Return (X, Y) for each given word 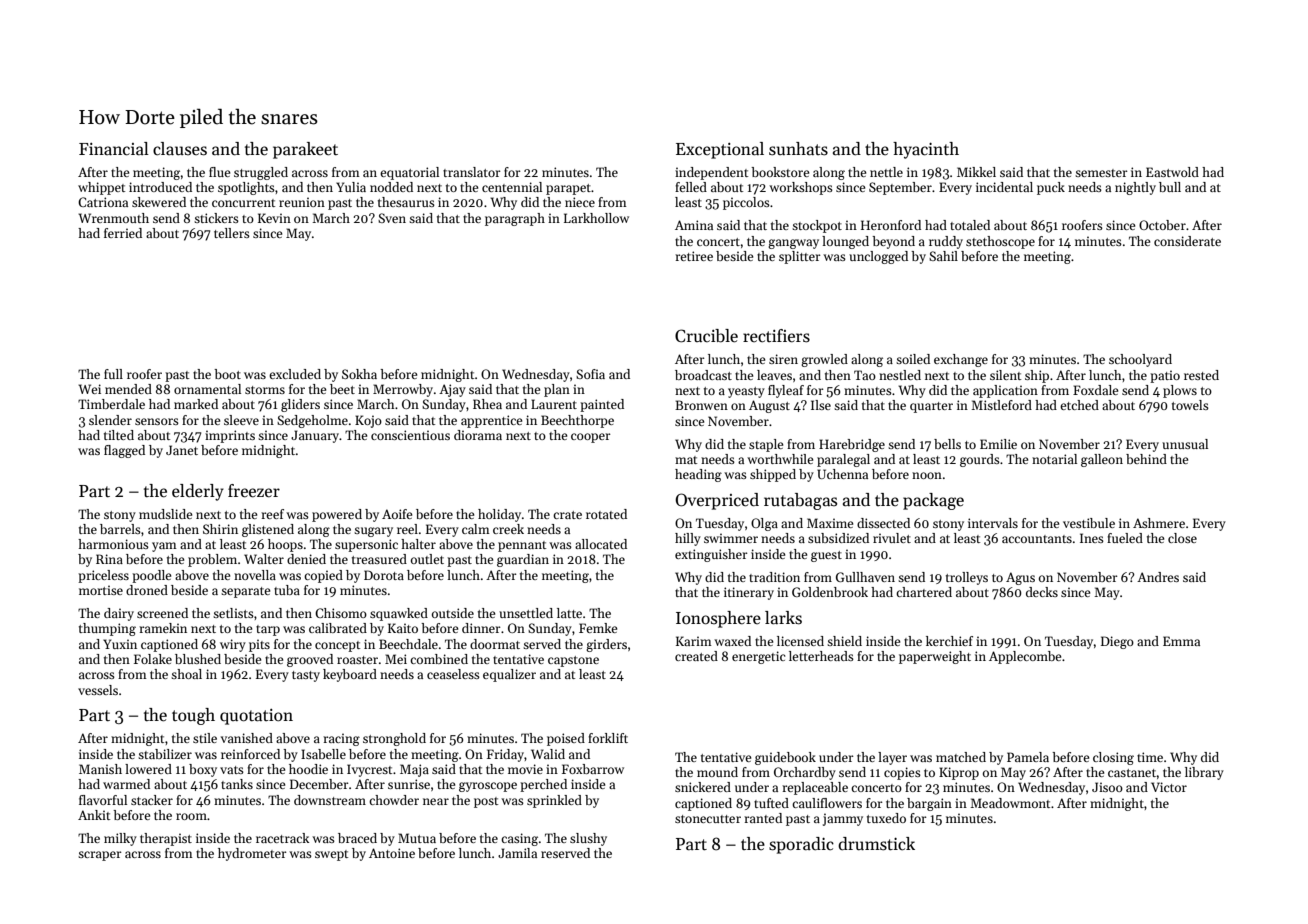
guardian (523, 560)
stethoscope (1000, 242)
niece (580, 202)
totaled (970, 225)
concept (337, 646)
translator (472, 172)
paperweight (935, 657)
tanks (237, 784)
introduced (160, 187)
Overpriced (717, 501)
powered (337, 515)
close (1182, 538)
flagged (124, 451)
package (933, 501)
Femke (598, 628)
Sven (392, 218)
